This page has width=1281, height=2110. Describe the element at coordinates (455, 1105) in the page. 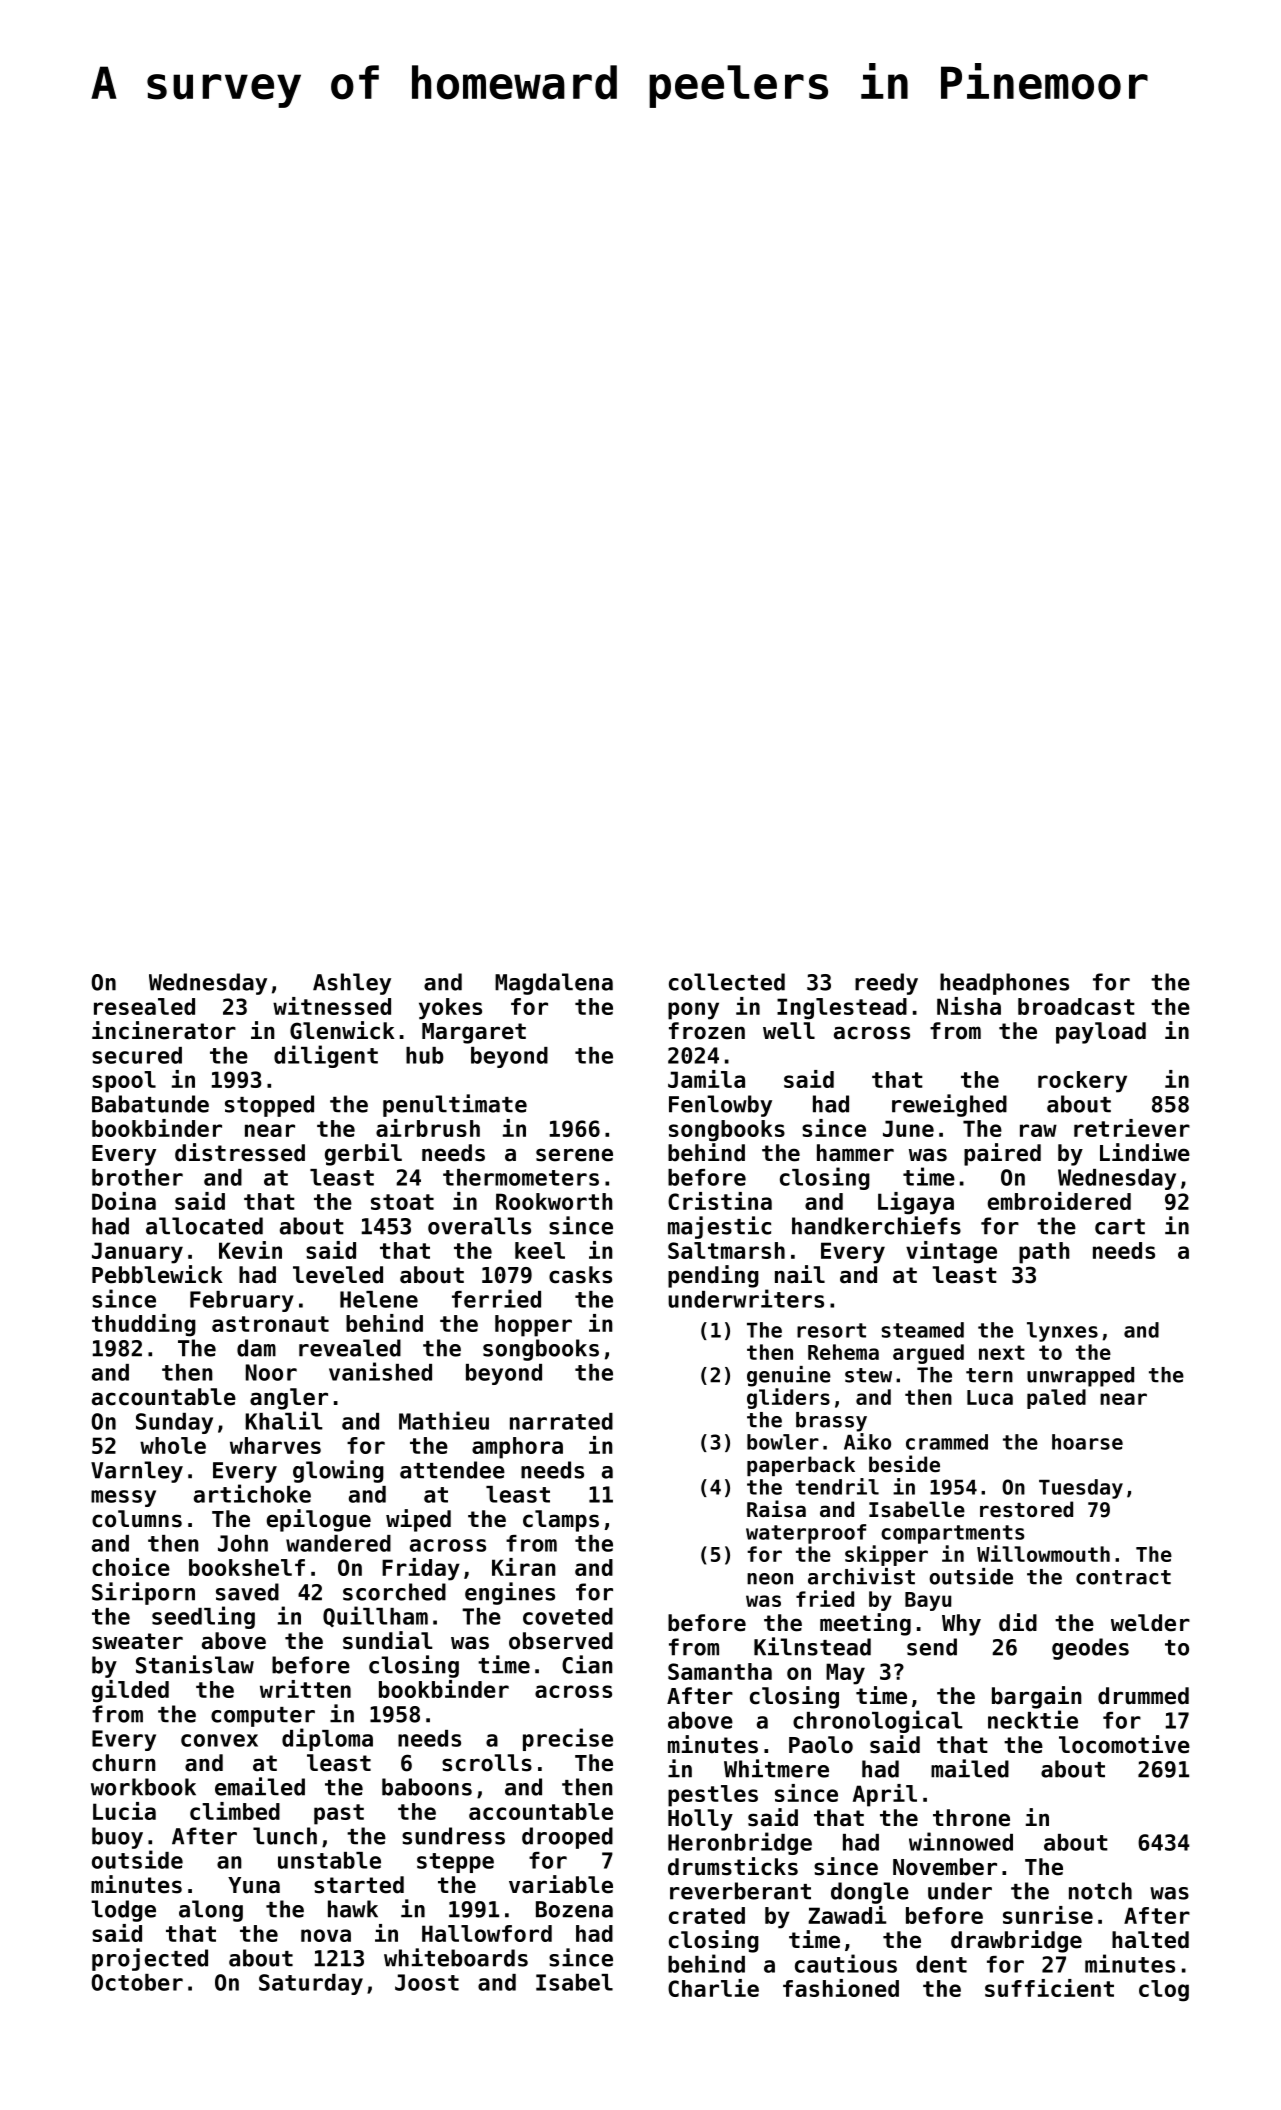

I see `penultimate` at that location.
